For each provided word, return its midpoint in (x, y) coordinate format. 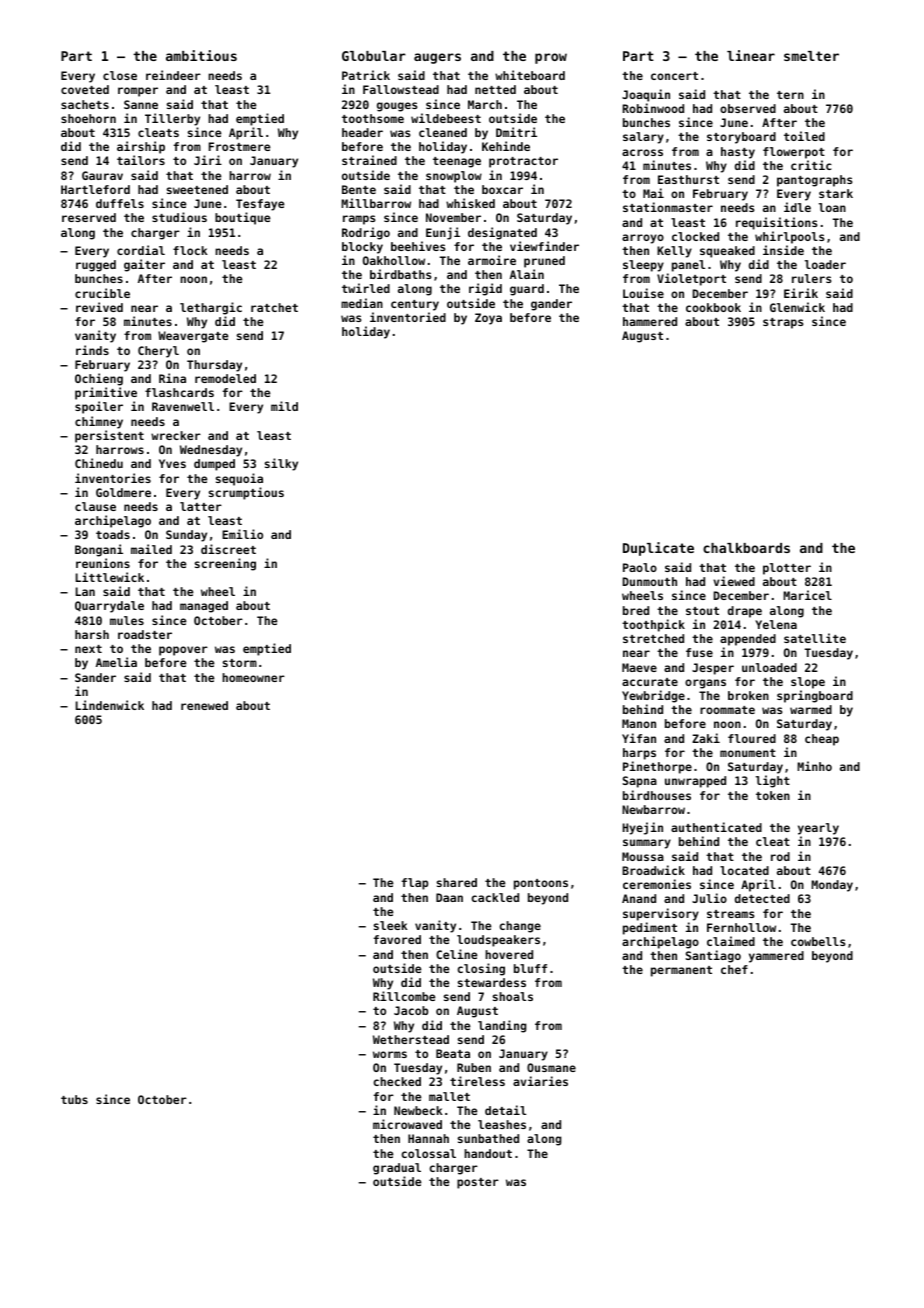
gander (551, 305)
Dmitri (516, 132)
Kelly (674, 252)
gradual (397, 1169)
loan (832, 207)
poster (478, 1183)
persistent (109, 436)
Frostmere (239, 146)
